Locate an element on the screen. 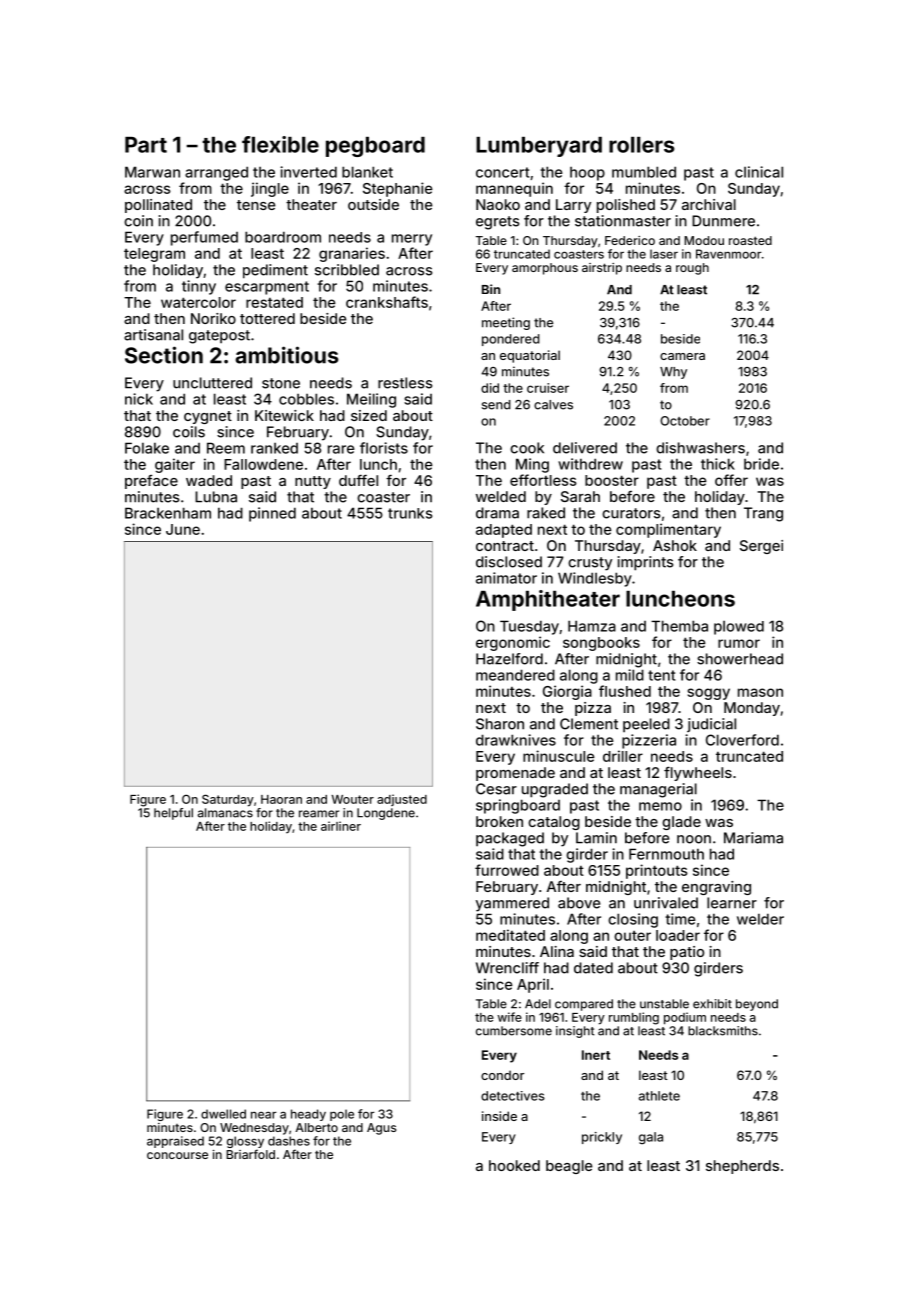 This screenshot has width=908, height=1316. Briarfold is located at coordinates (250, 1154).
